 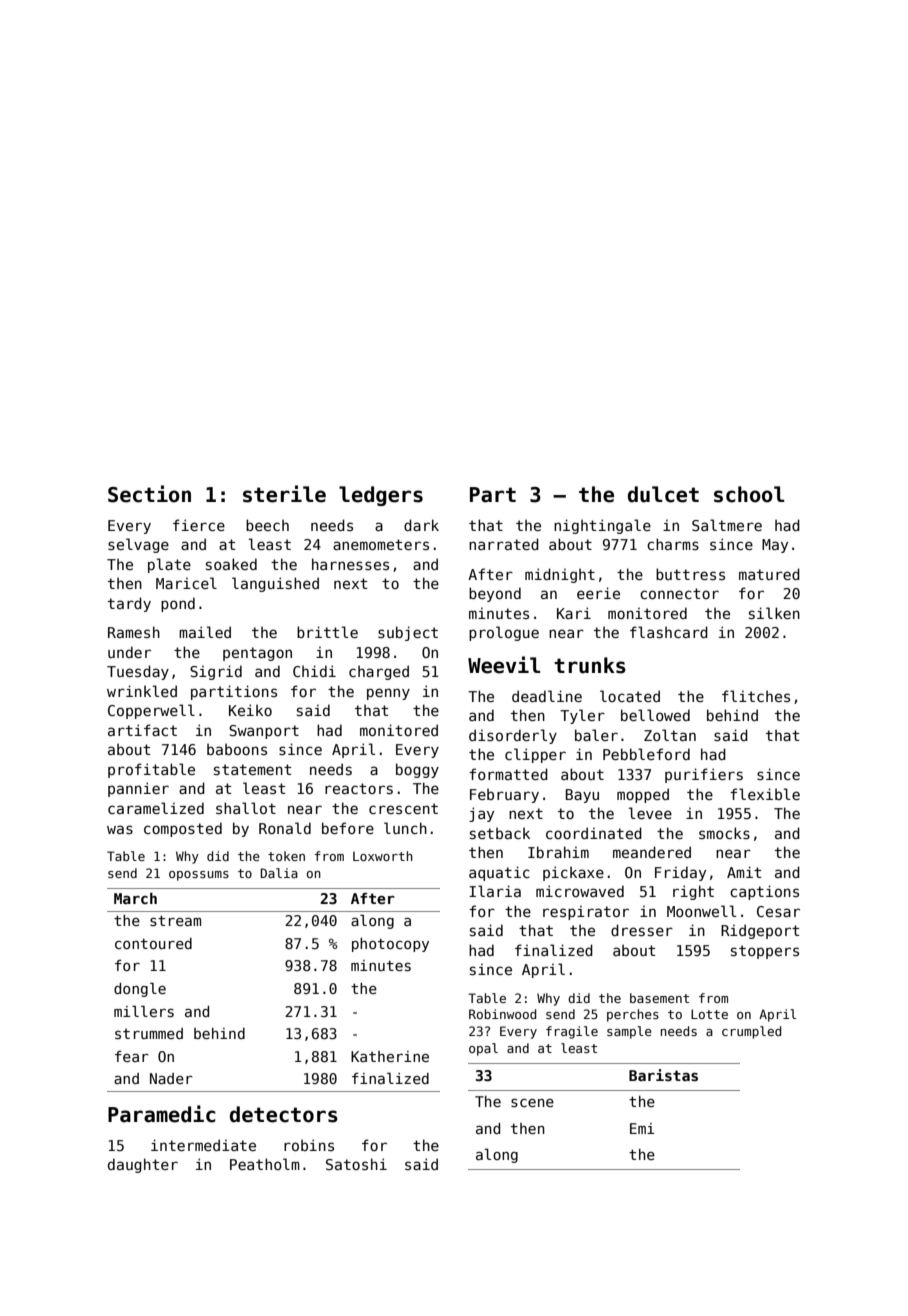 What do you see at coordinates (143, 1165) in the screenshot?
I see `daughter` at bounding box center [143, 1165].
